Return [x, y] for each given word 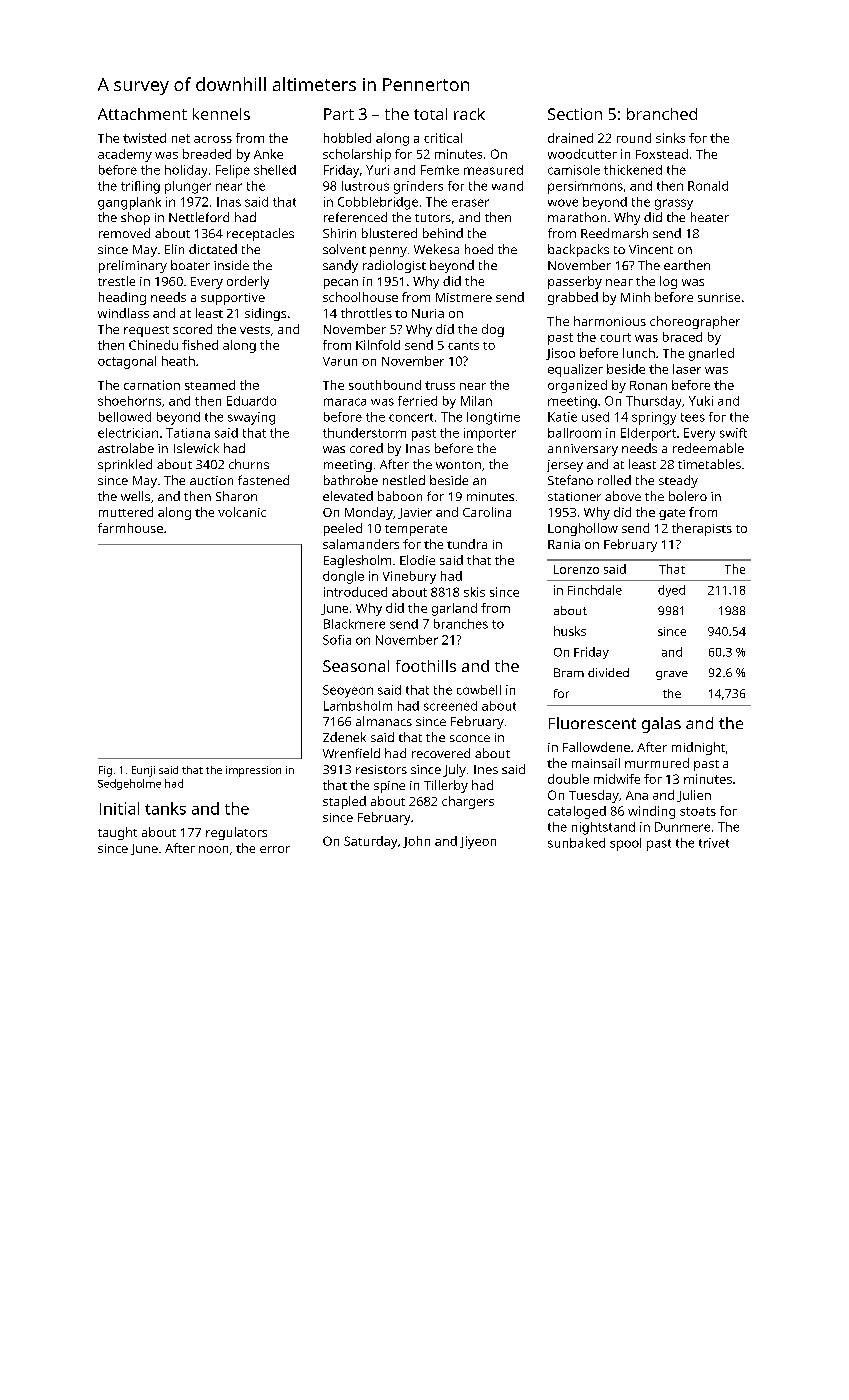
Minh [635, 297]
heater [710, 217]
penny [388, 252]
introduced [355, 592]
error [275, 849]
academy [125, 155]
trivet [714, 843]
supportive [233, 299]
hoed [479, 249]
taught [117, 833]
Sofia [337, 640]
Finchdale [595, 590]
